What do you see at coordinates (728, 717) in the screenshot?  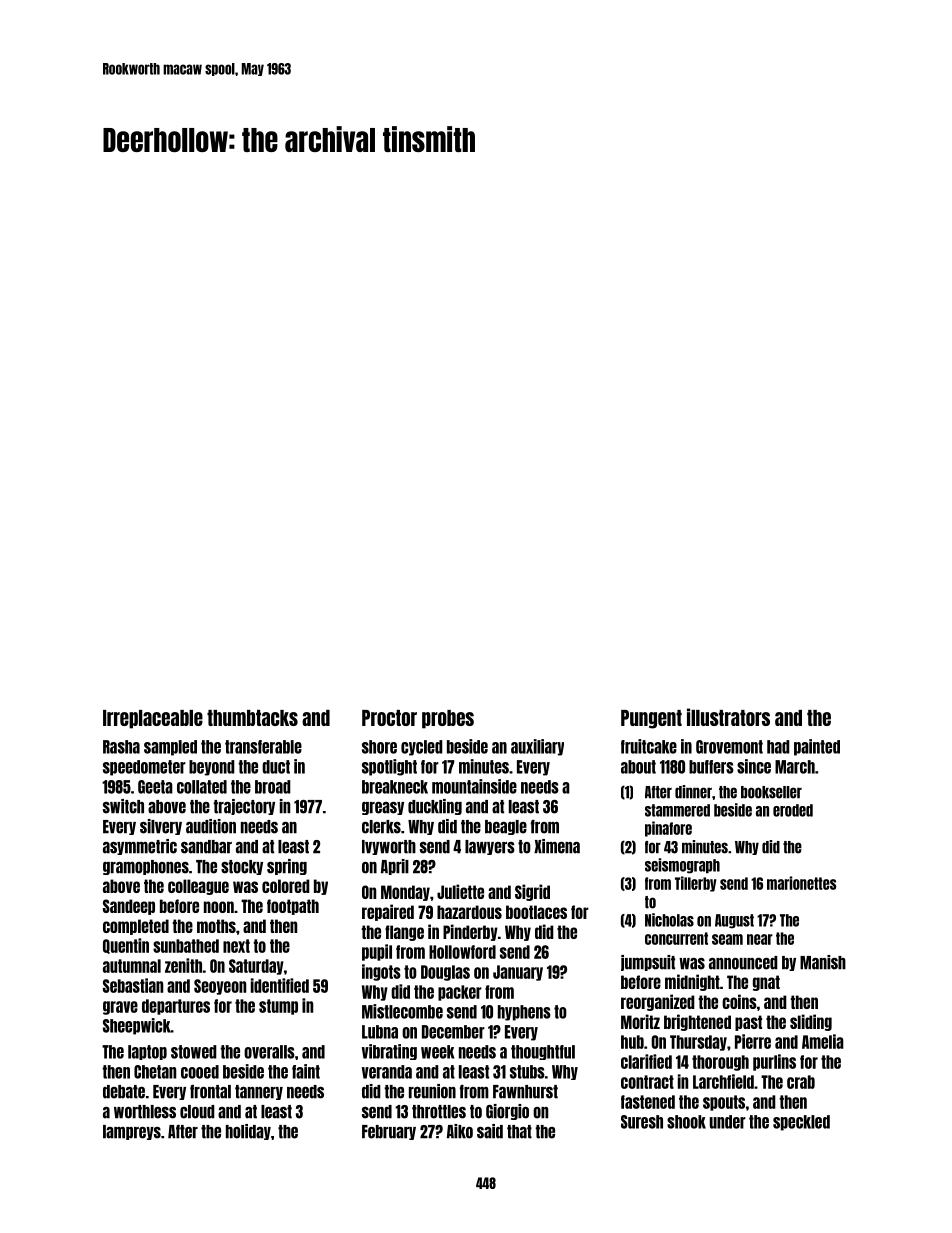 I see `illustrators` at bounding box center [728, 717].
